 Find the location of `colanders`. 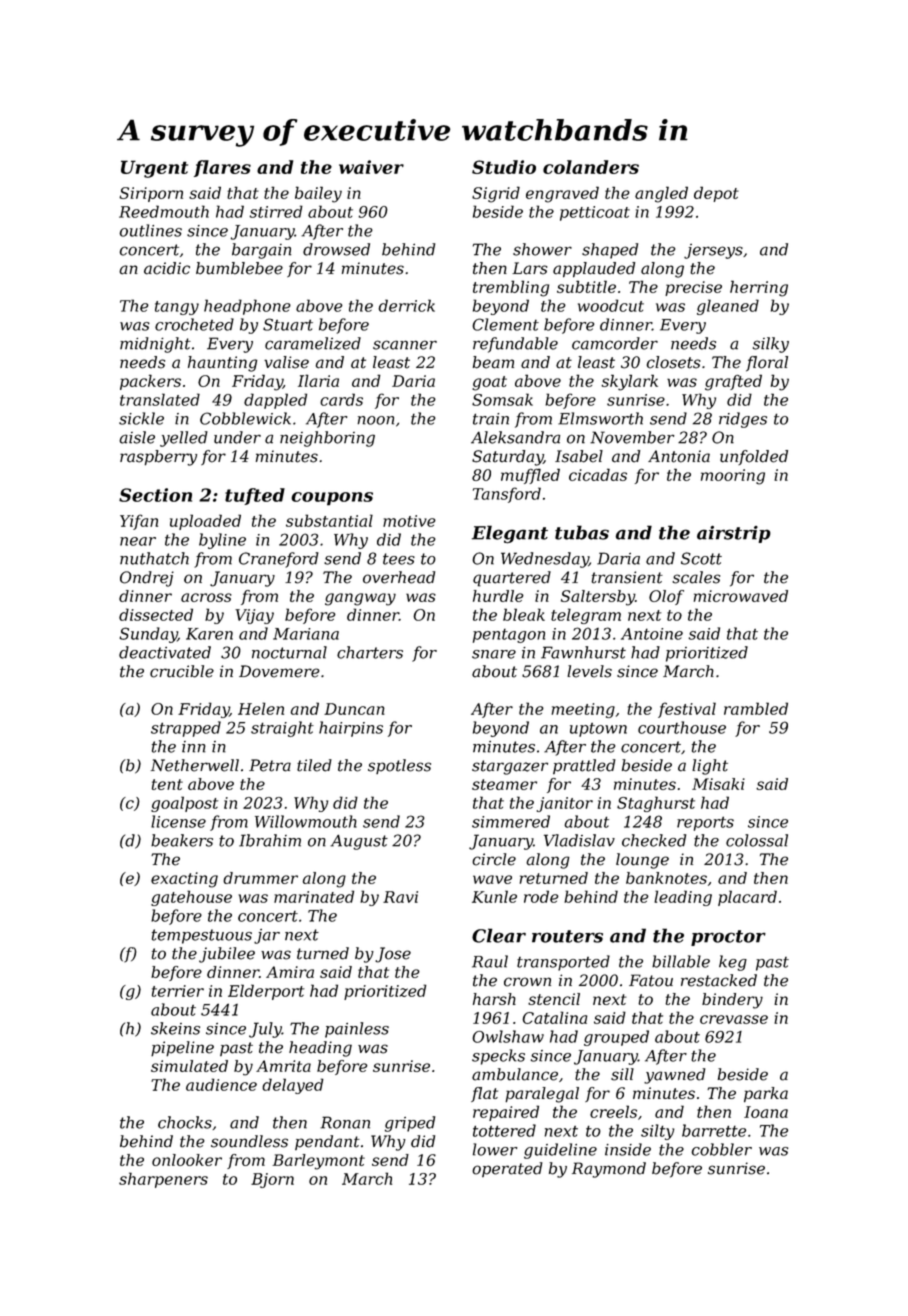

colanders is located at coordinates (591, 167).
